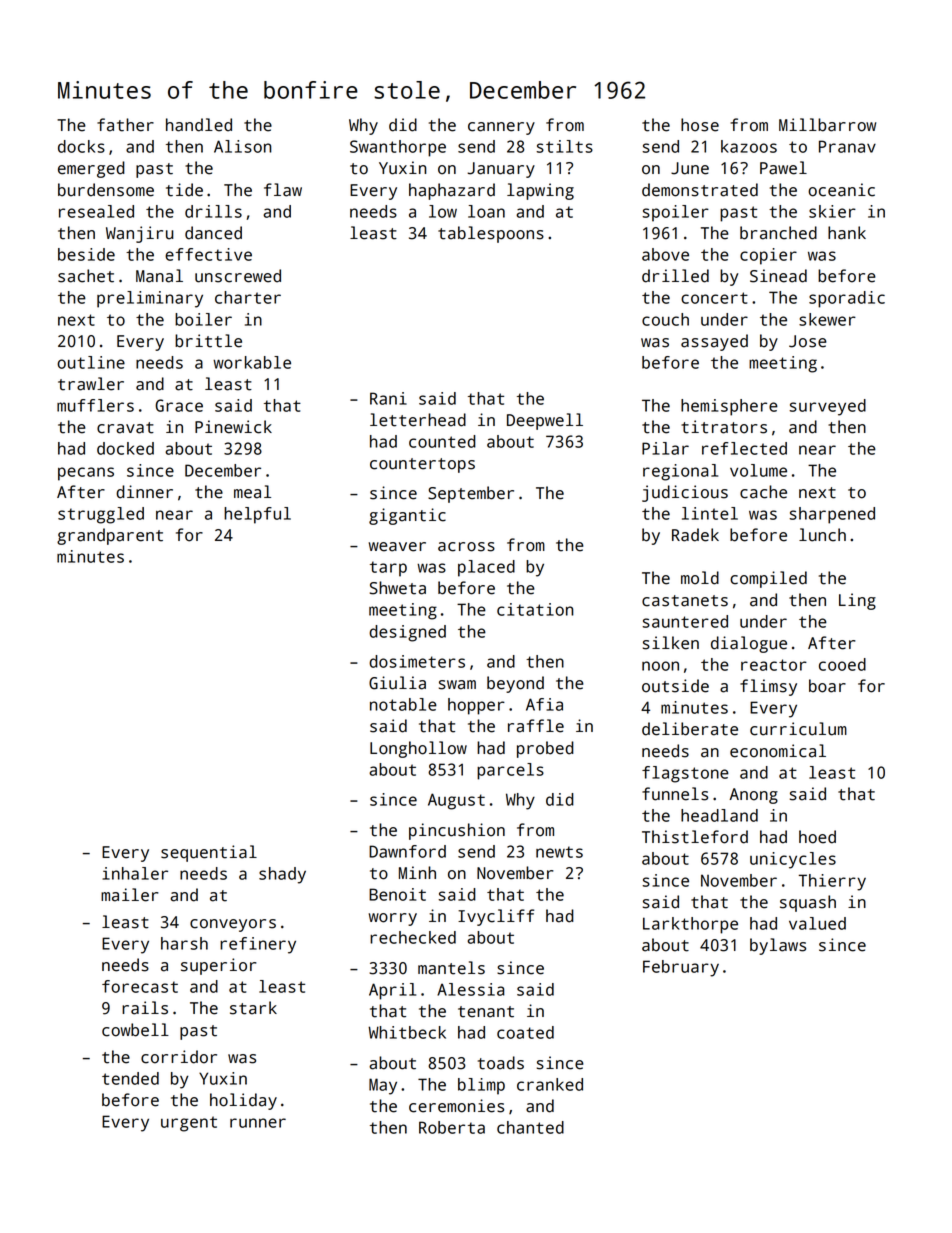  What do you see at coordinates (407, 633) in the image?
I see `designed` at bounding box center [407, 633].
